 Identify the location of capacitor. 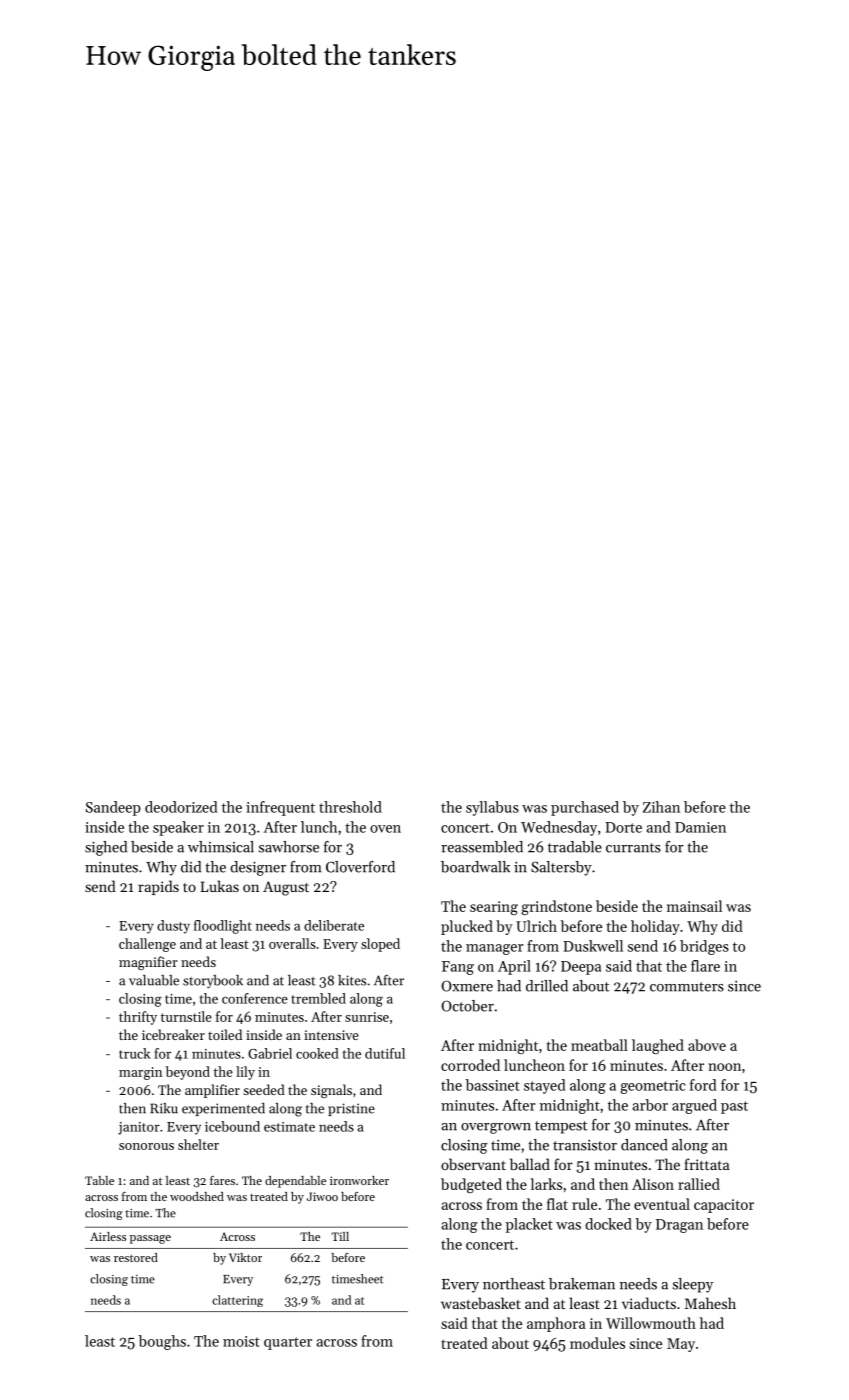
(724, 1206).
